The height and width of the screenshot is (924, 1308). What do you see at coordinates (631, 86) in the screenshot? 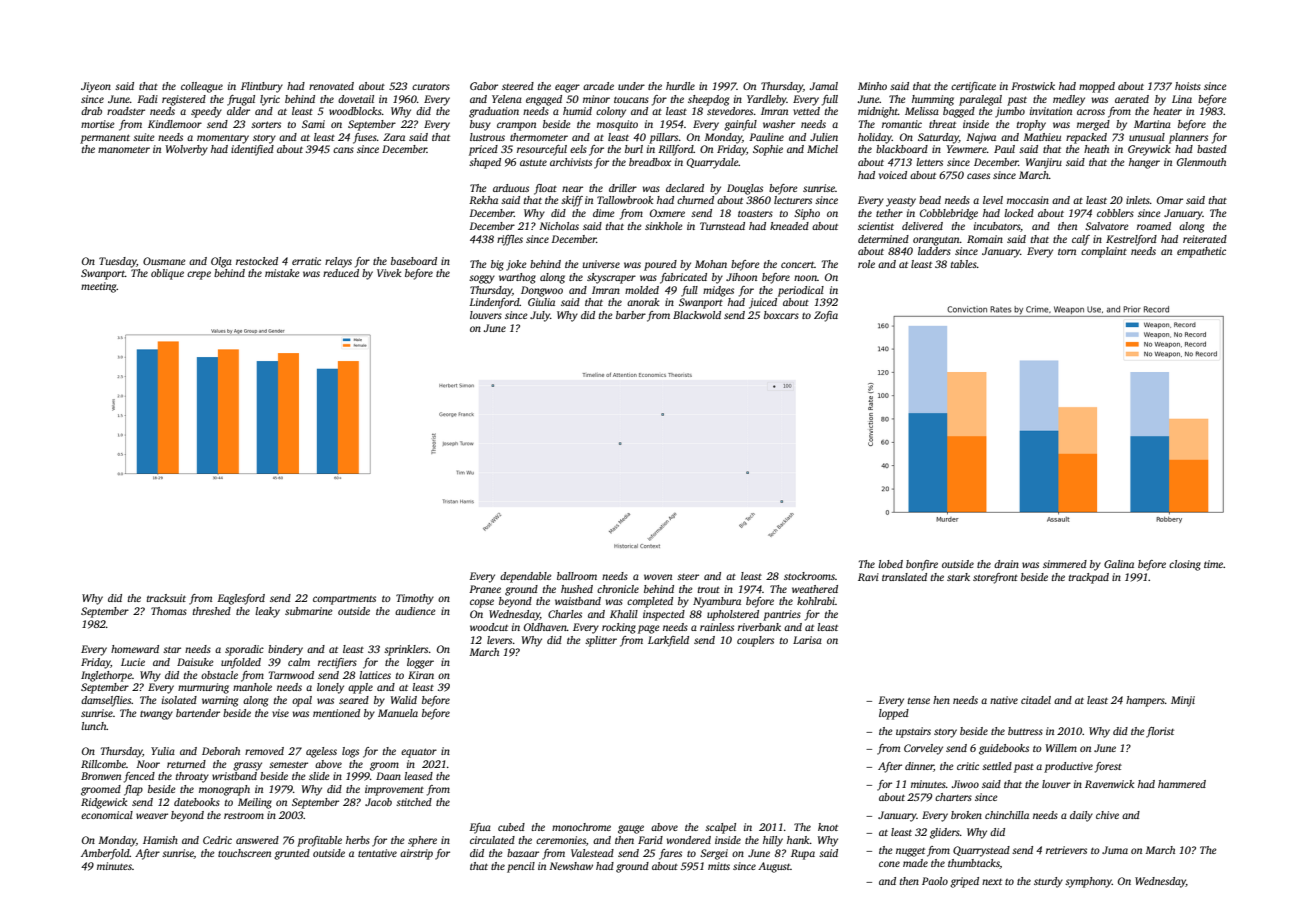
I see `under` at bounding box center [631, 86].
